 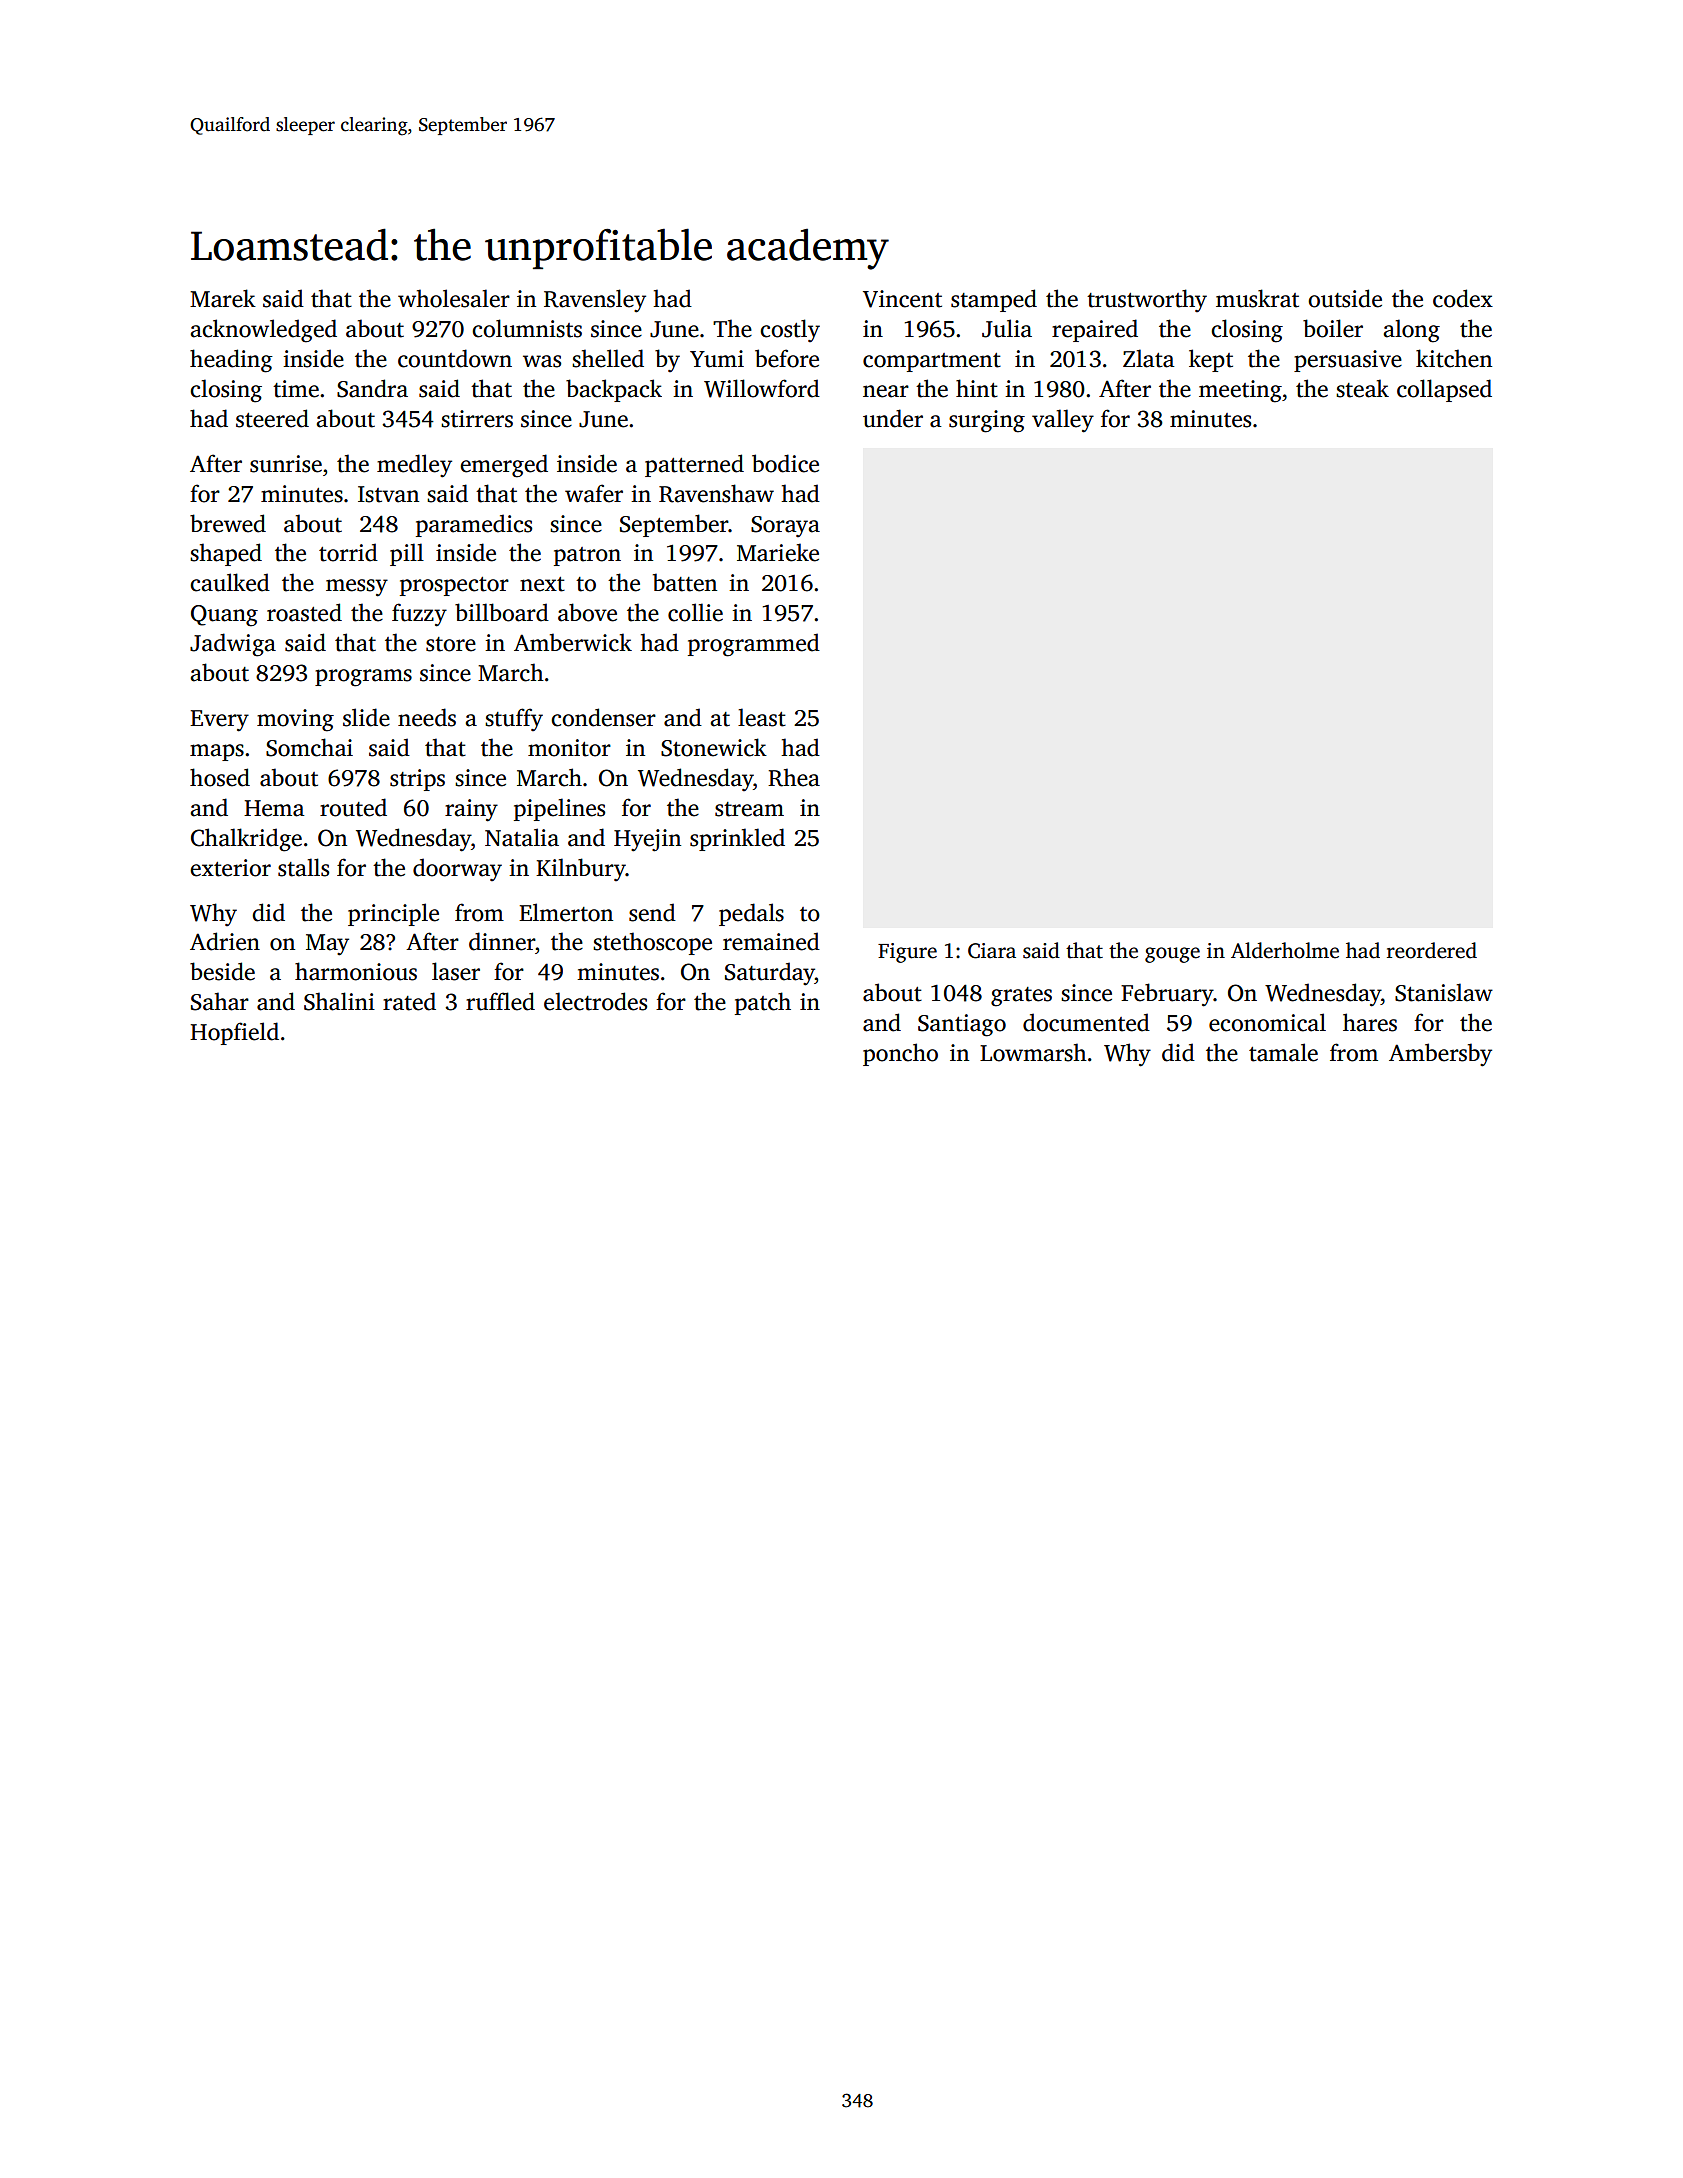 What do you see at coordinates (220, 1001) in the image?
I see `Sahar` at bounding box center [220, 1001].
